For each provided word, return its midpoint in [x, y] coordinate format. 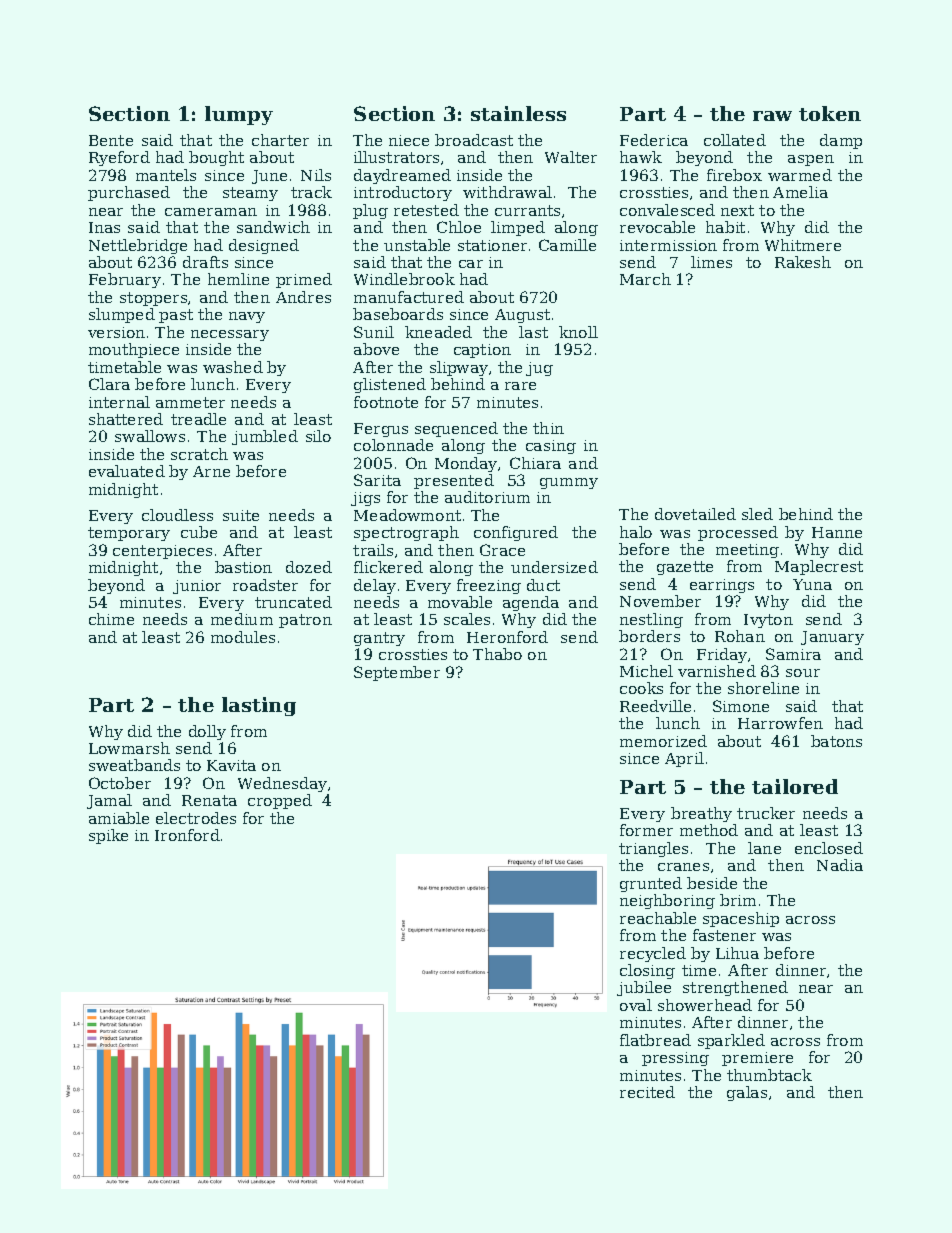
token [830, 113]
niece [409, 140]
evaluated [127, 471]
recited [647, 1092]
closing [647, 971]
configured [516, 533]
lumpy [239, 115]
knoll [578, 332]
